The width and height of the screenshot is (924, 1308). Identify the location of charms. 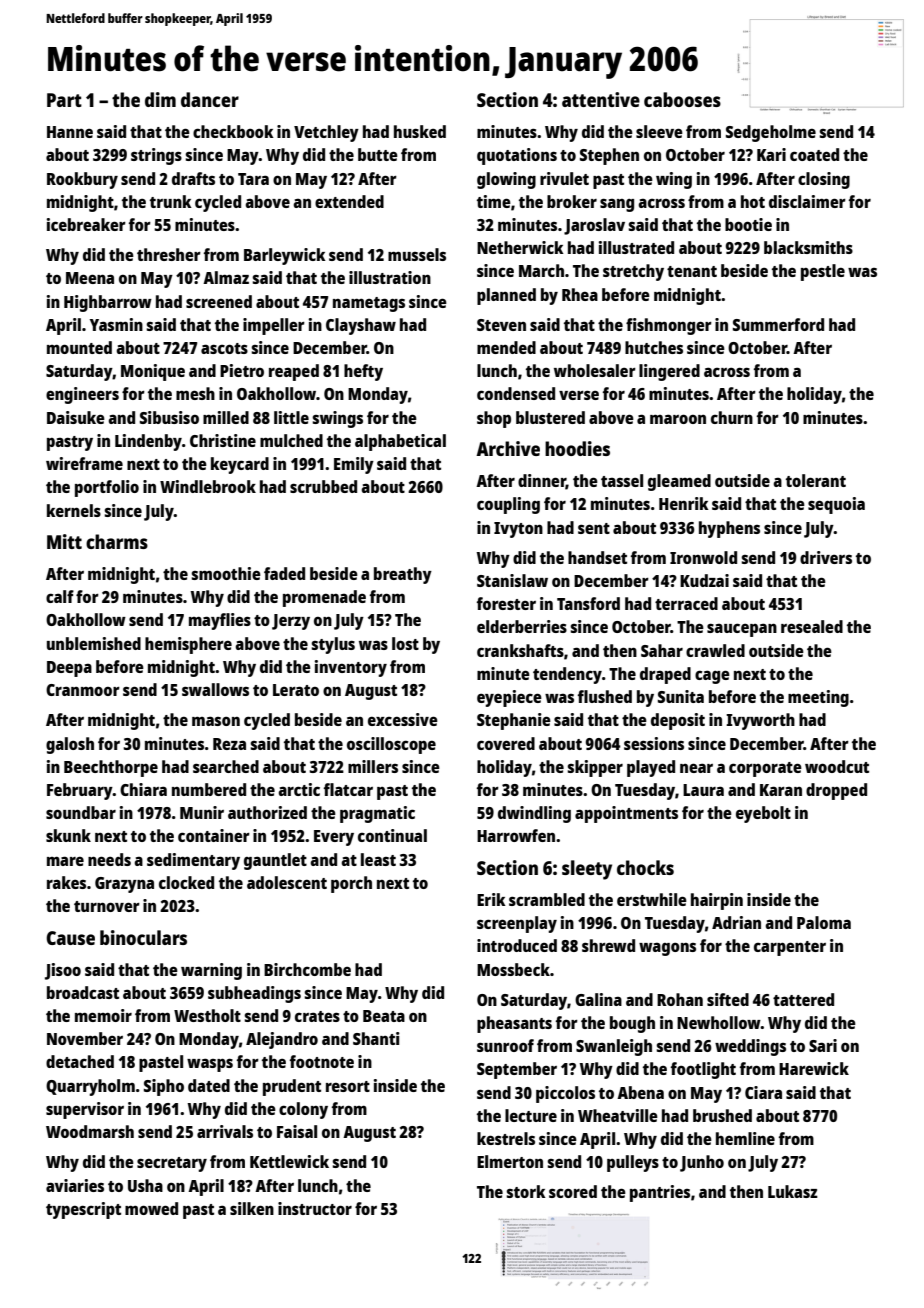
(117, 541).
